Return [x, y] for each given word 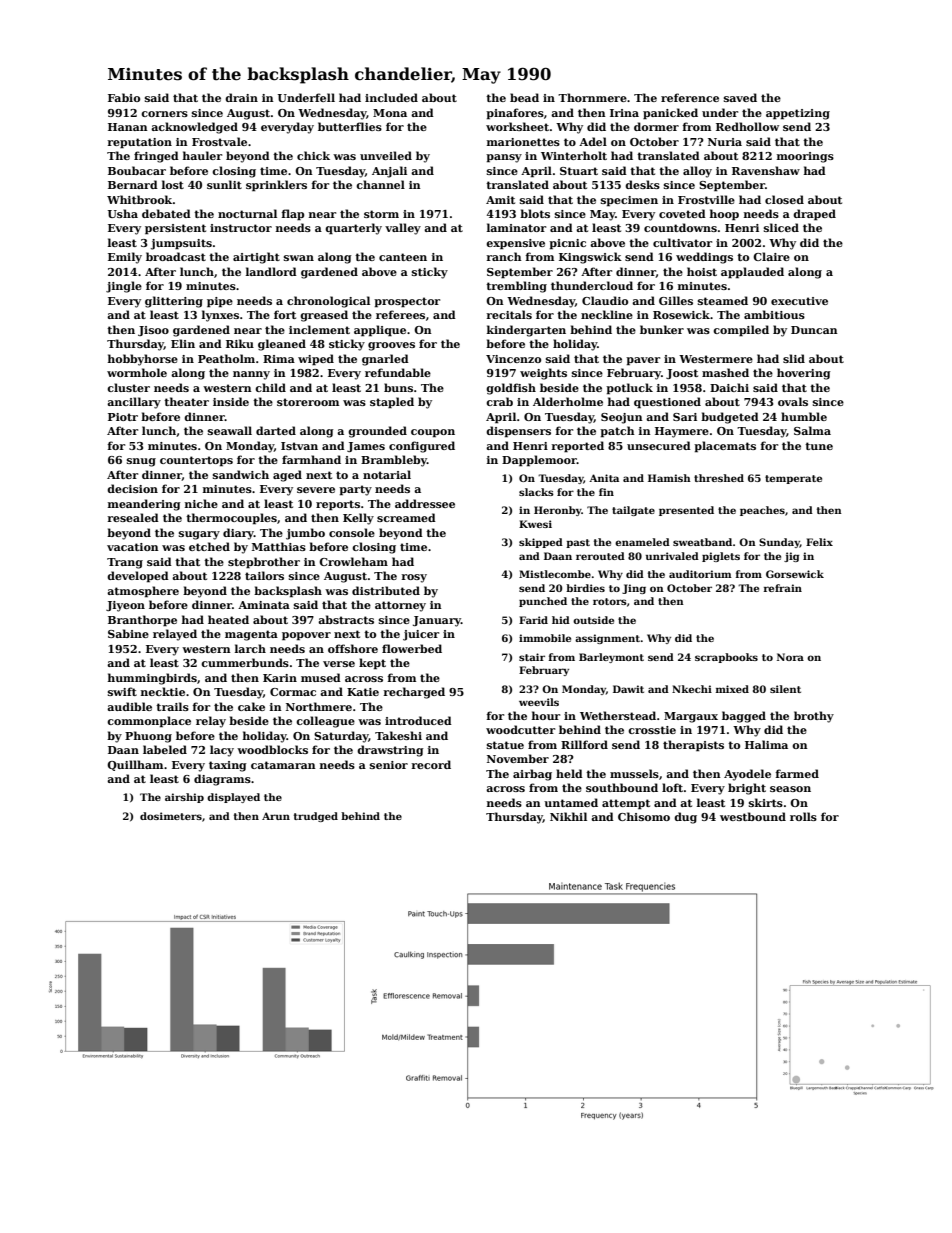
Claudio [605, 300]
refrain [783, 588]
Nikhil [568, 816]
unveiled [386, 155]
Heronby [558, 511]
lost [173, 184]
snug [141, 462]
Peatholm [226, 358]
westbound [753, 816]
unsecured [659, 445]
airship [184, 798]
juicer [421, 635]
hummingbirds [152, 679]
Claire [771, 256]
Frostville [706, 199]
